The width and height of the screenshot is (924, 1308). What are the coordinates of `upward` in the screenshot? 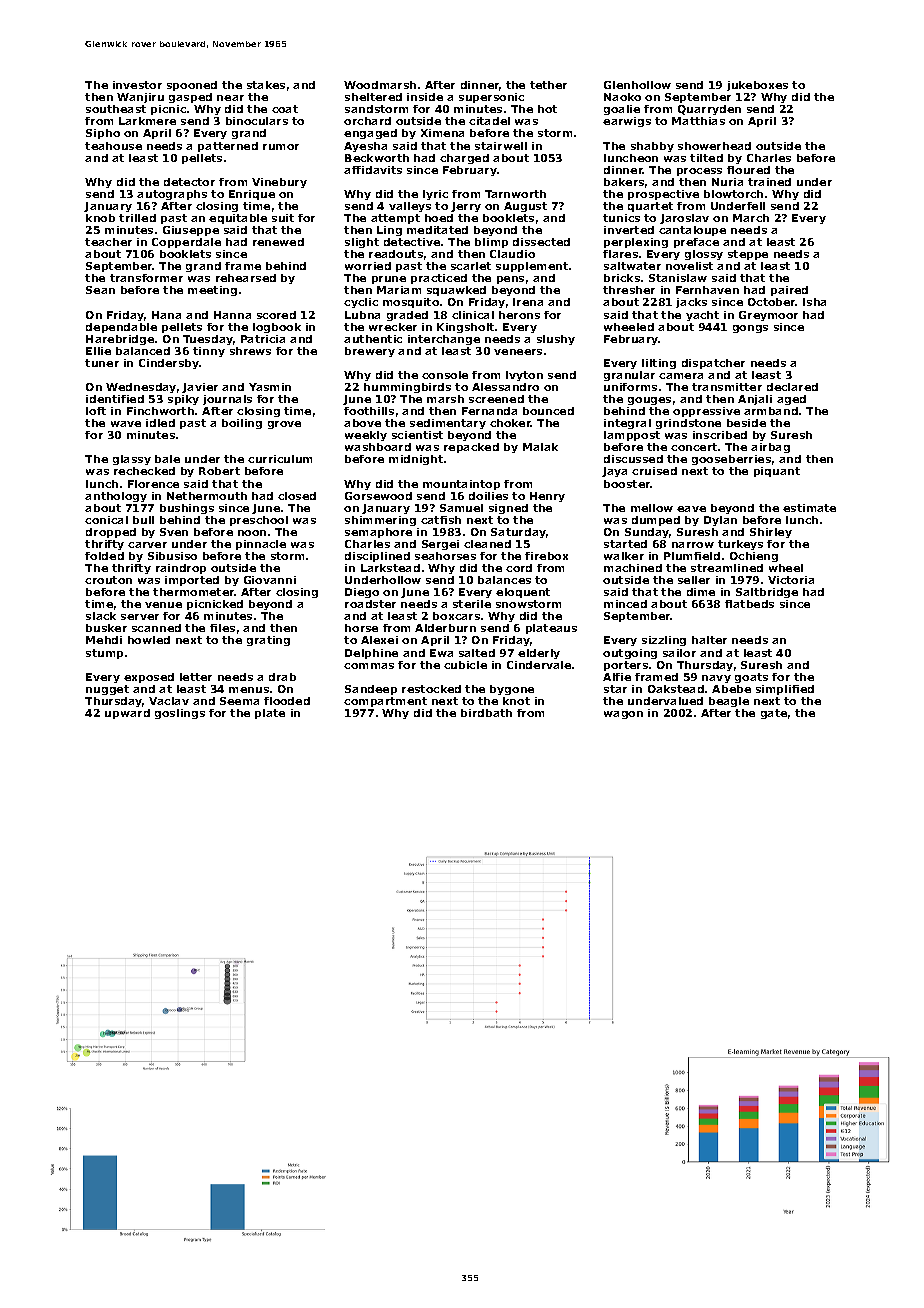 It's located at (127, 714).
